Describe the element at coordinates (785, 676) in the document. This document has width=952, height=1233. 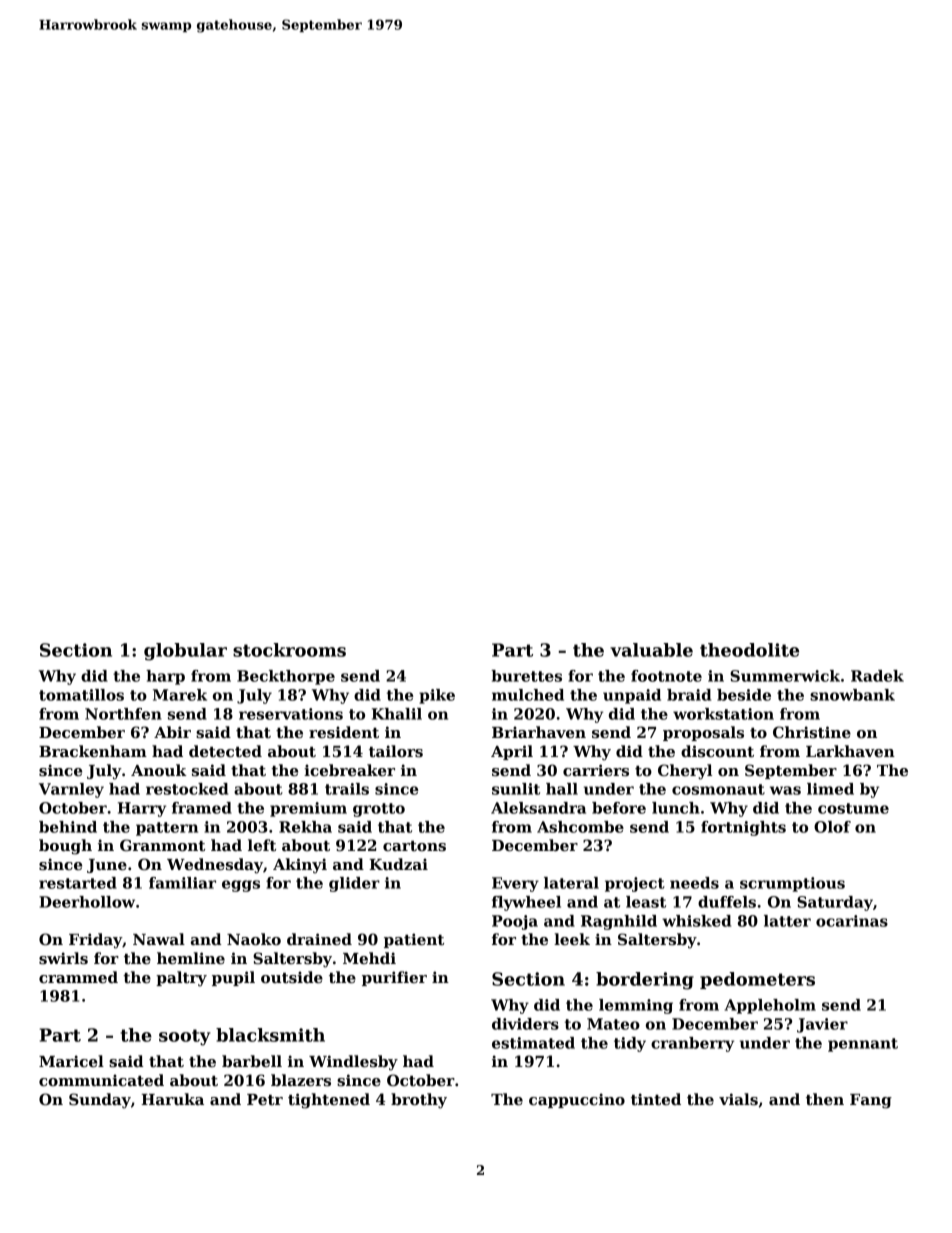
I see `Summerwick` at that location.
